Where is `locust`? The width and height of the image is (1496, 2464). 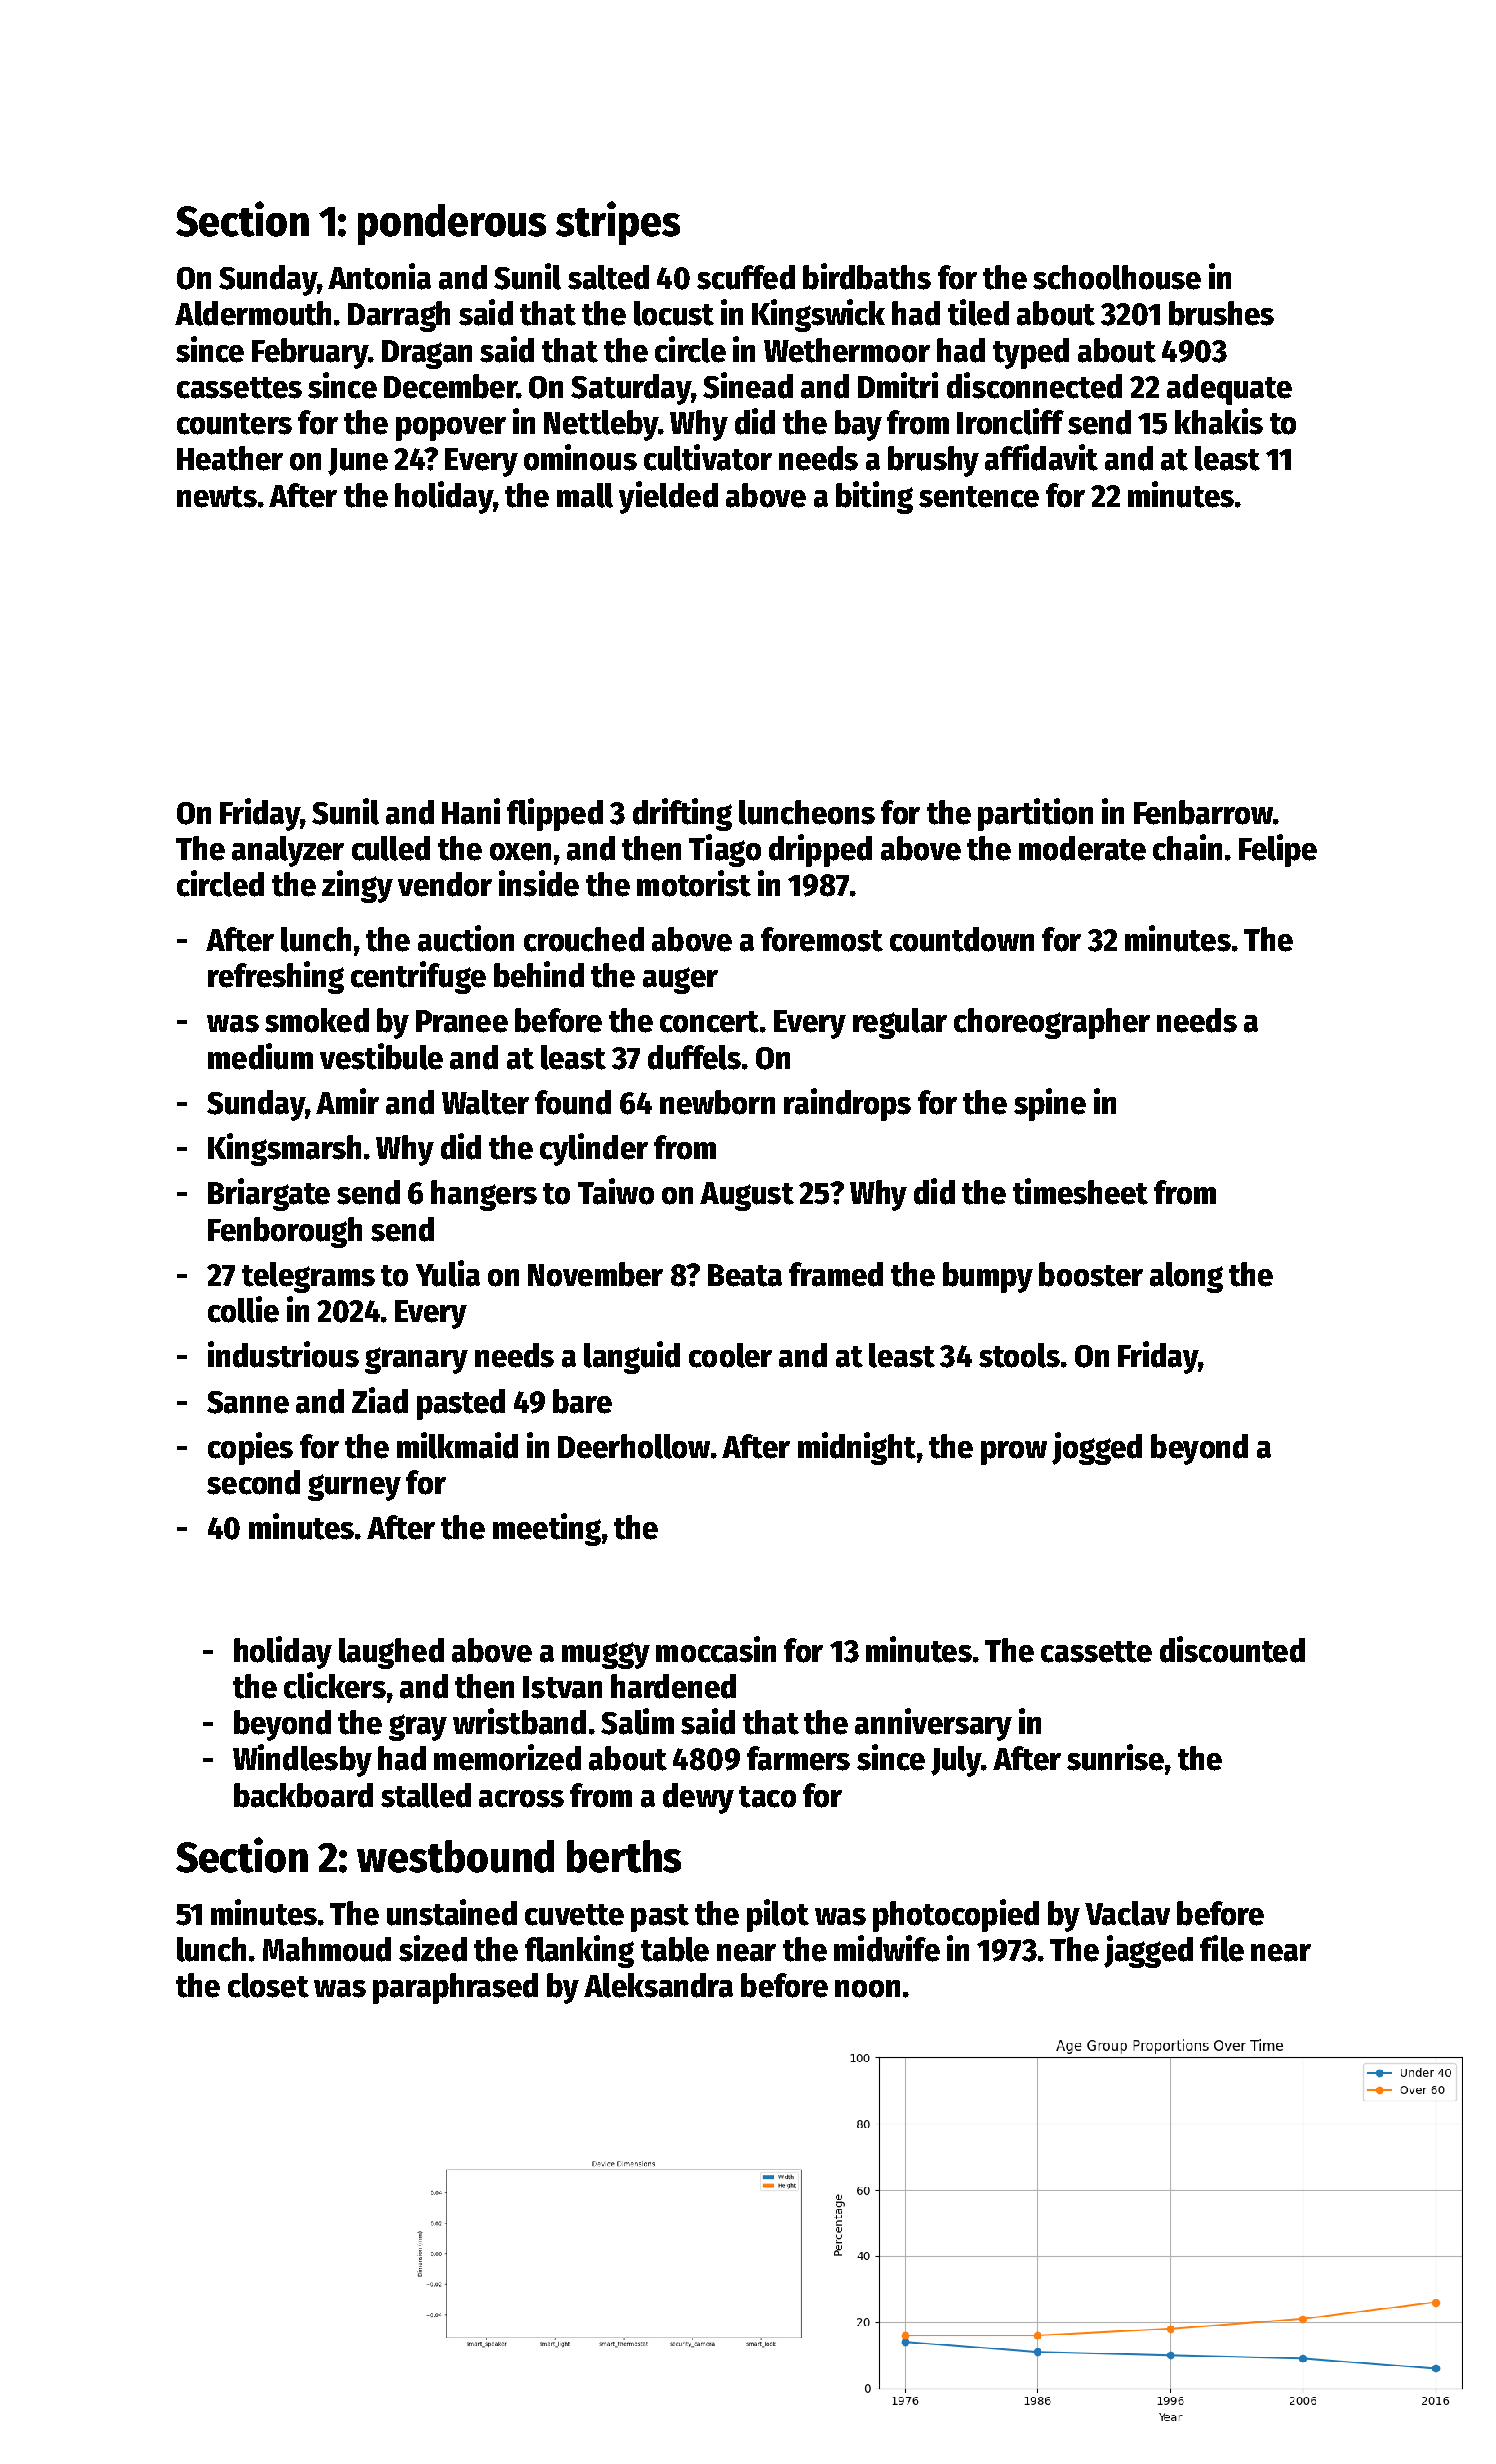
locust is located at coordinates (674, 313).
